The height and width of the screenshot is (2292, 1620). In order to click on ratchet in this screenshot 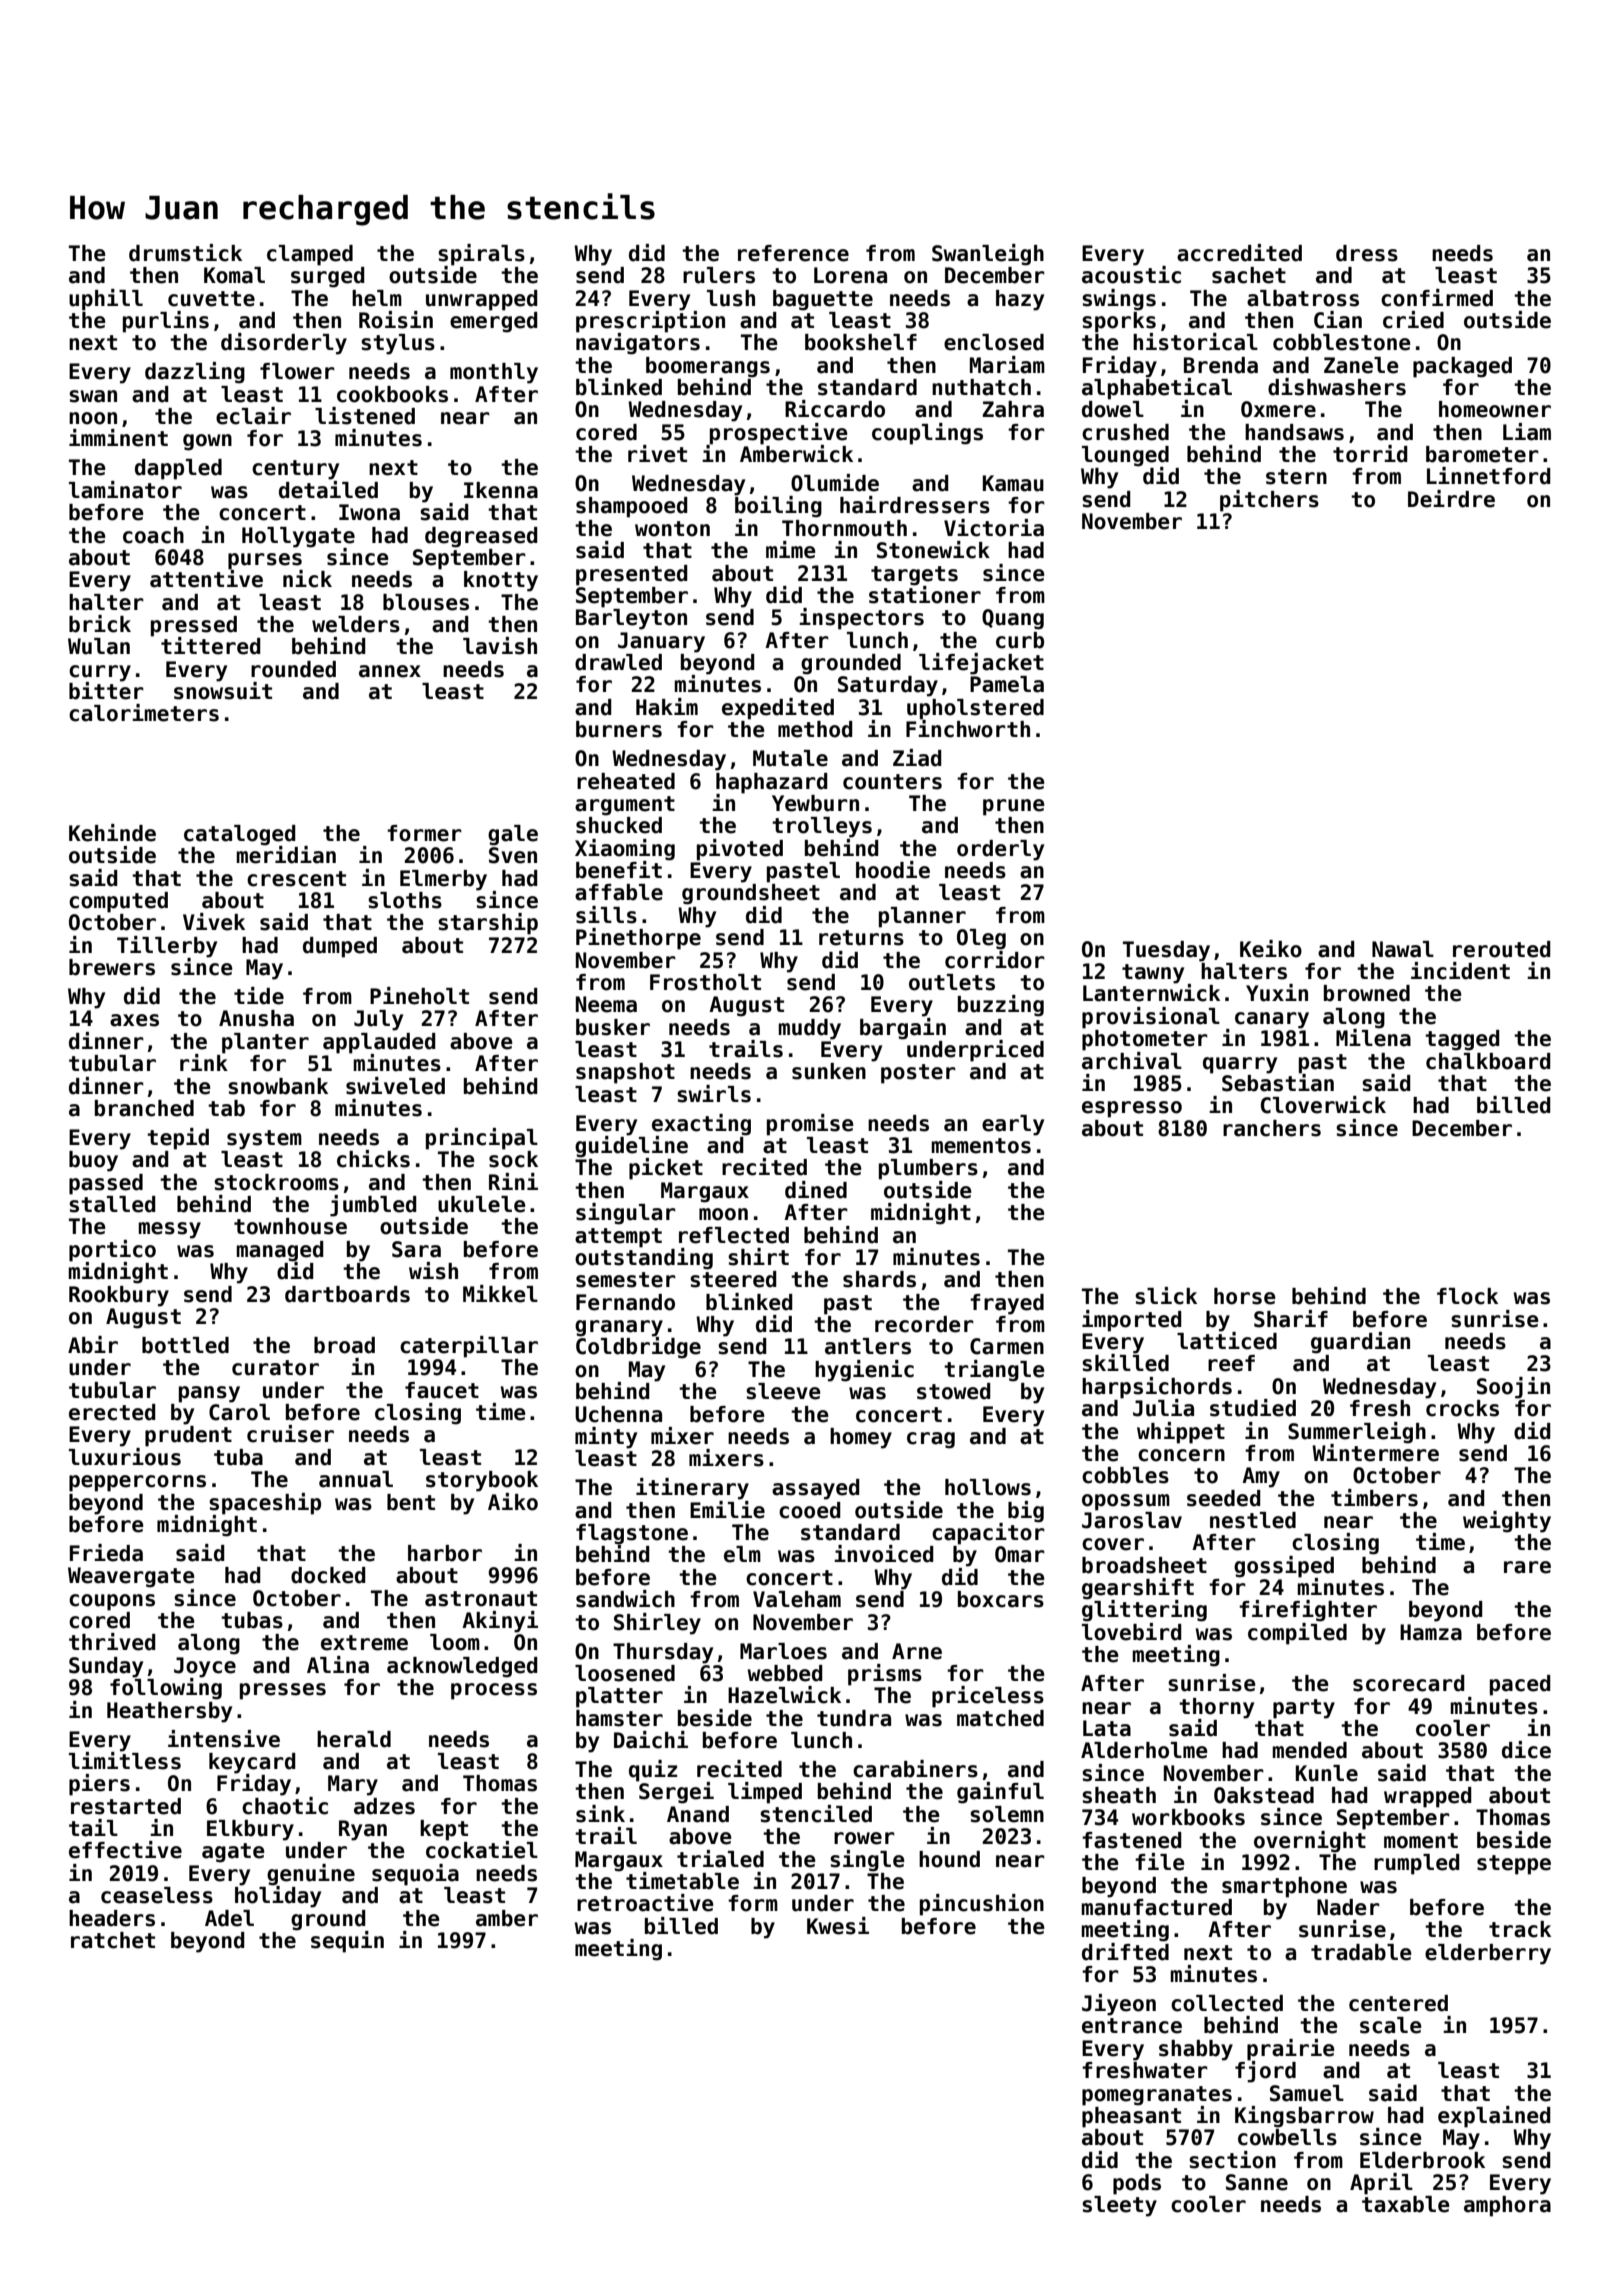, I will do `click(113, 1940)`.
